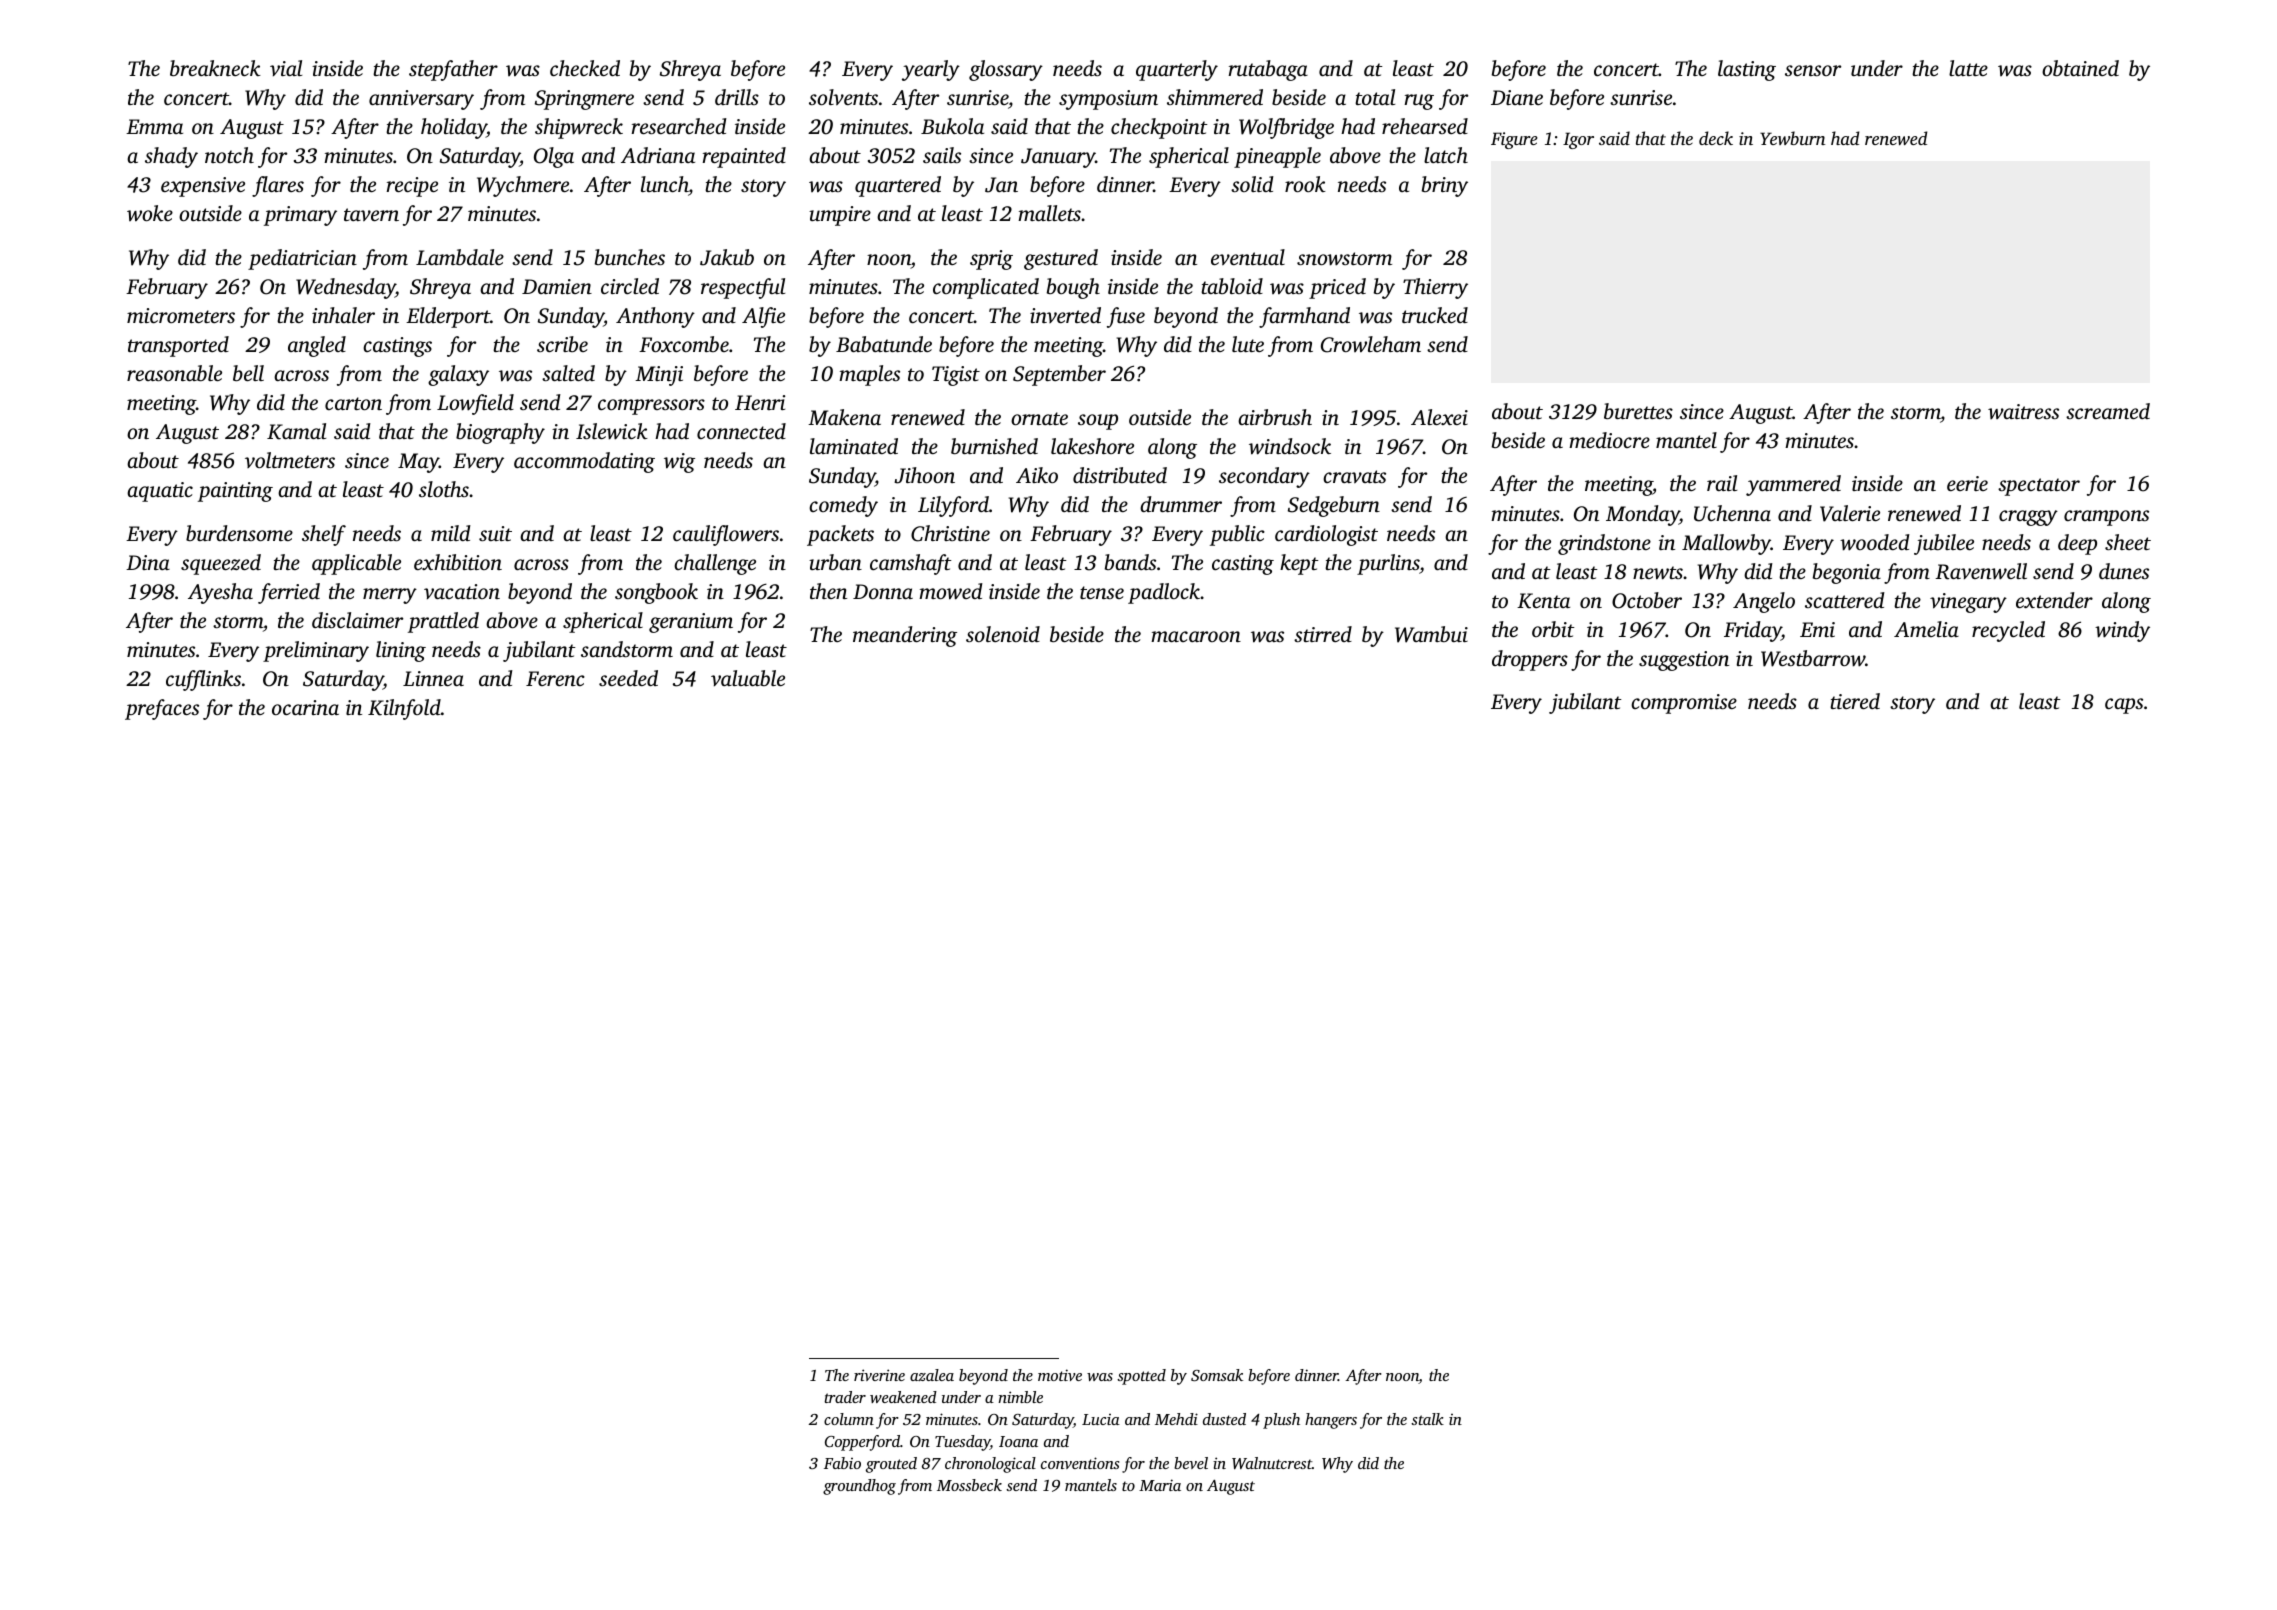  What do you see at coordinates (1968, 68) in the screenshot?
I see `latte` at bounding box center [1968, 68].
